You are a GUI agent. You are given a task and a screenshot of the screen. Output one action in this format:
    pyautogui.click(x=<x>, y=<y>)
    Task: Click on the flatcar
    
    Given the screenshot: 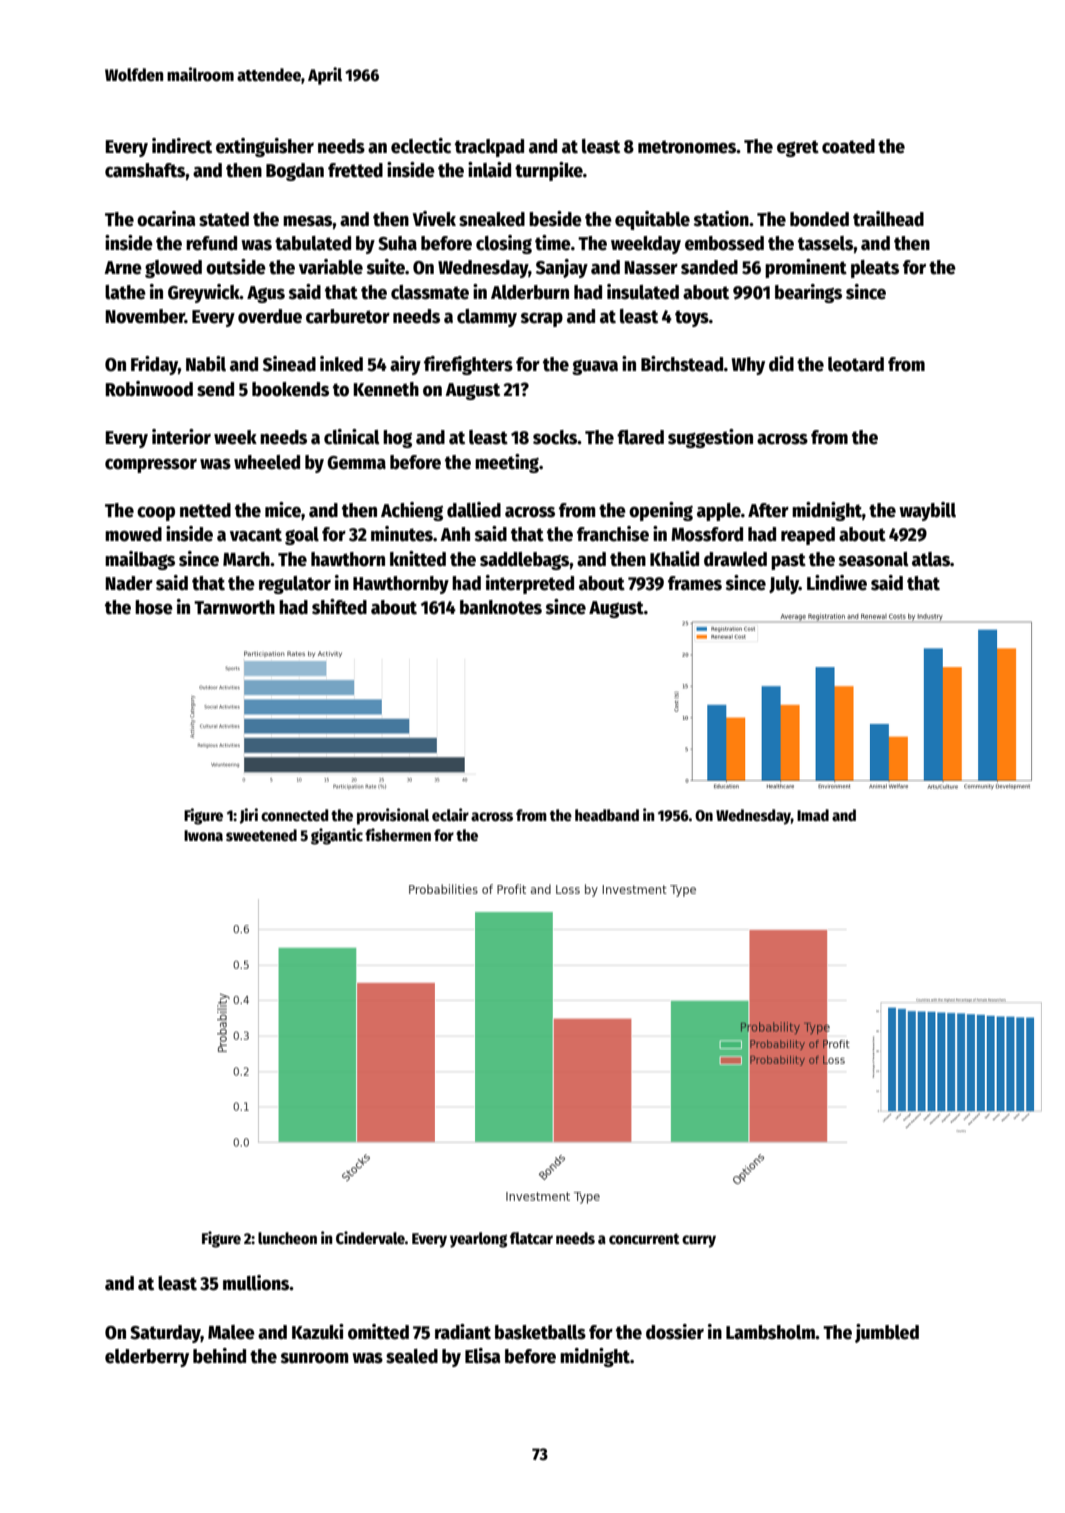 What is the action you would take?
    pyautogui.click(x=531, y=1238)
